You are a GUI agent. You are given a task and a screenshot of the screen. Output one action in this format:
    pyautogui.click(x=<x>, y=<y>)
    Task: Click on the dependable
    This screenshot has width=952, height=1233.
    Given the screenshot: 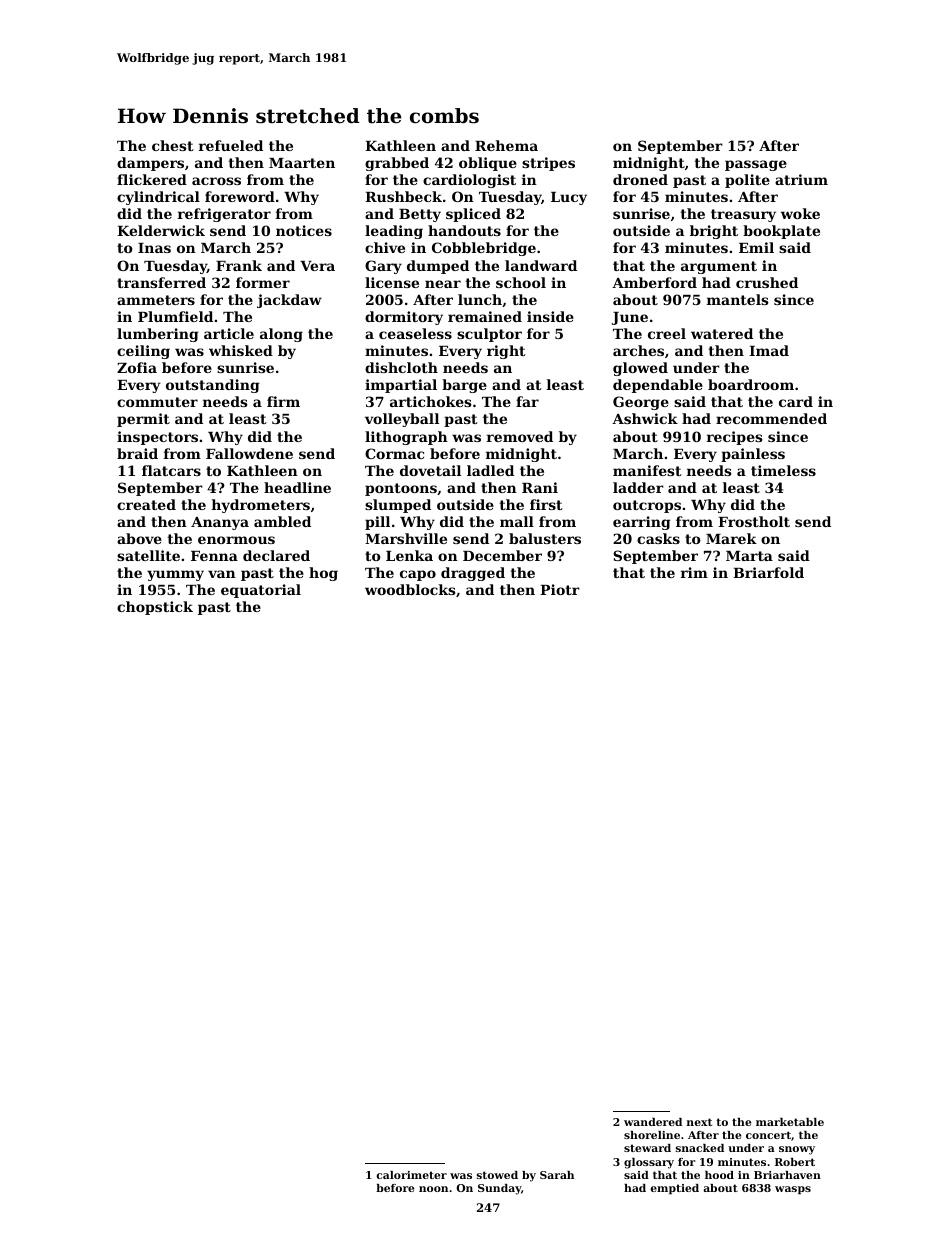 What is the action you would take?
    pyautogui.click(x=658, y=386)
